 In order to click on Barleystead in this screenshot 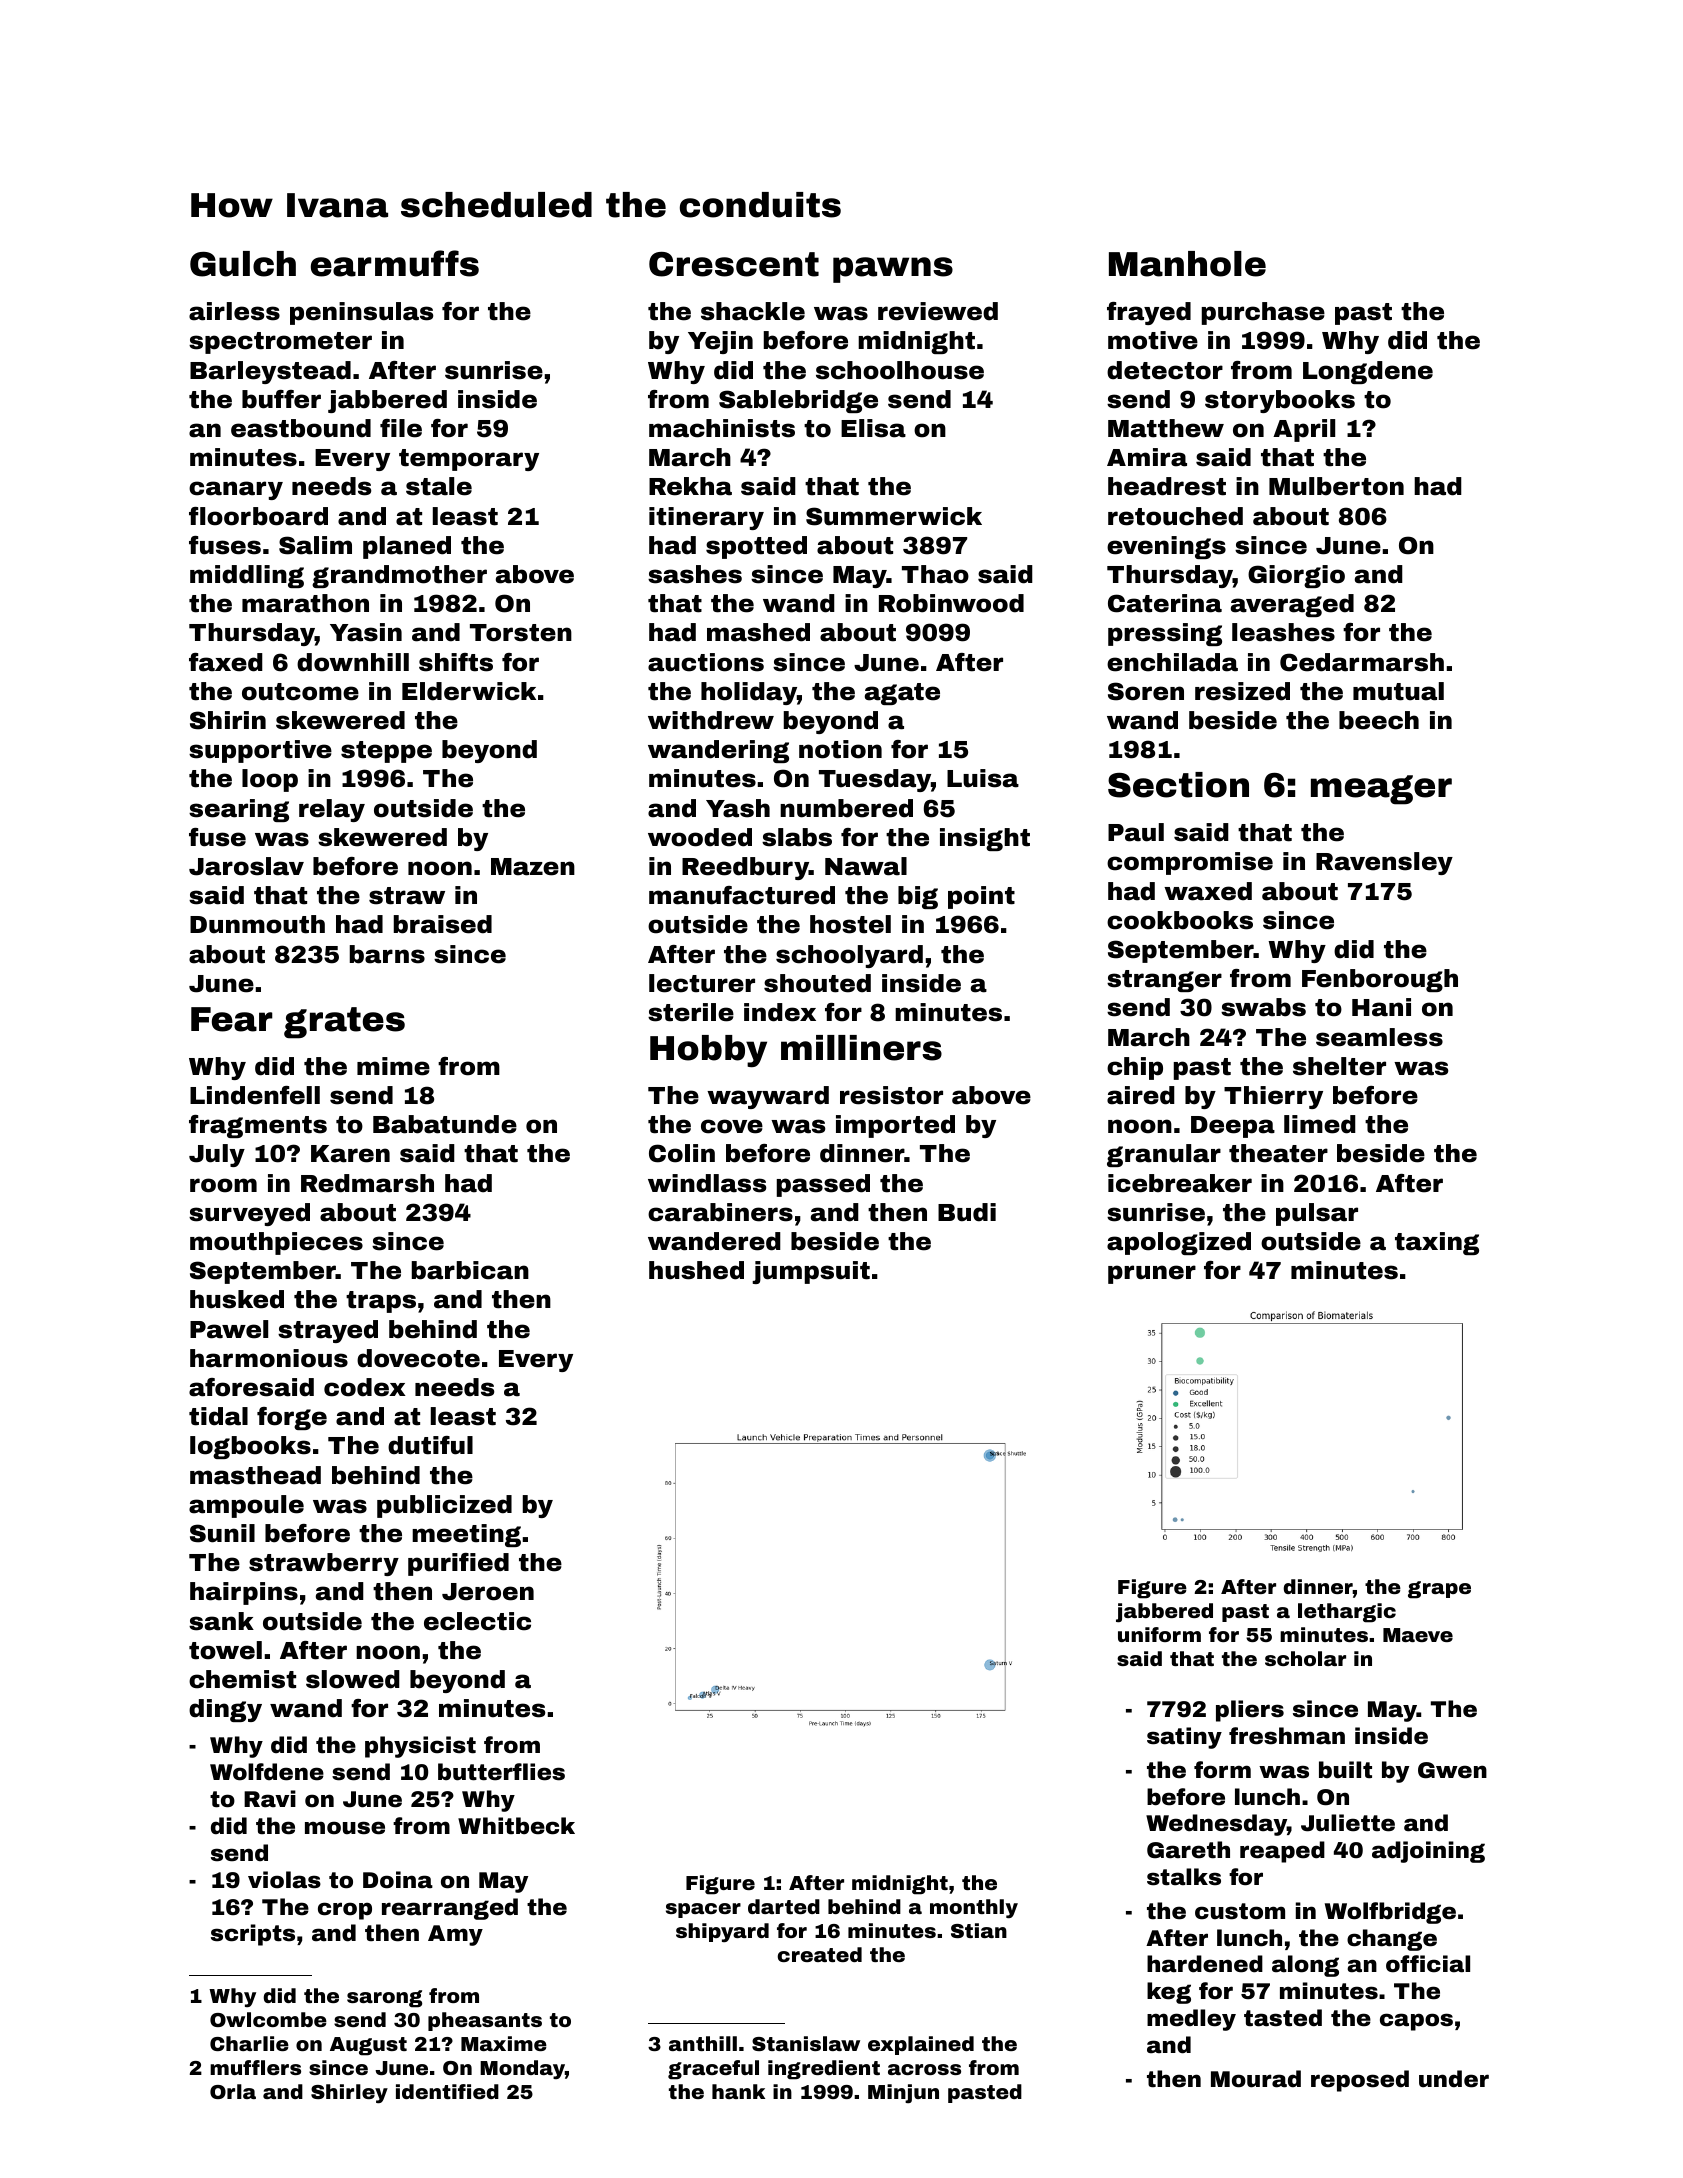, I will do `click(270, 372)`.
